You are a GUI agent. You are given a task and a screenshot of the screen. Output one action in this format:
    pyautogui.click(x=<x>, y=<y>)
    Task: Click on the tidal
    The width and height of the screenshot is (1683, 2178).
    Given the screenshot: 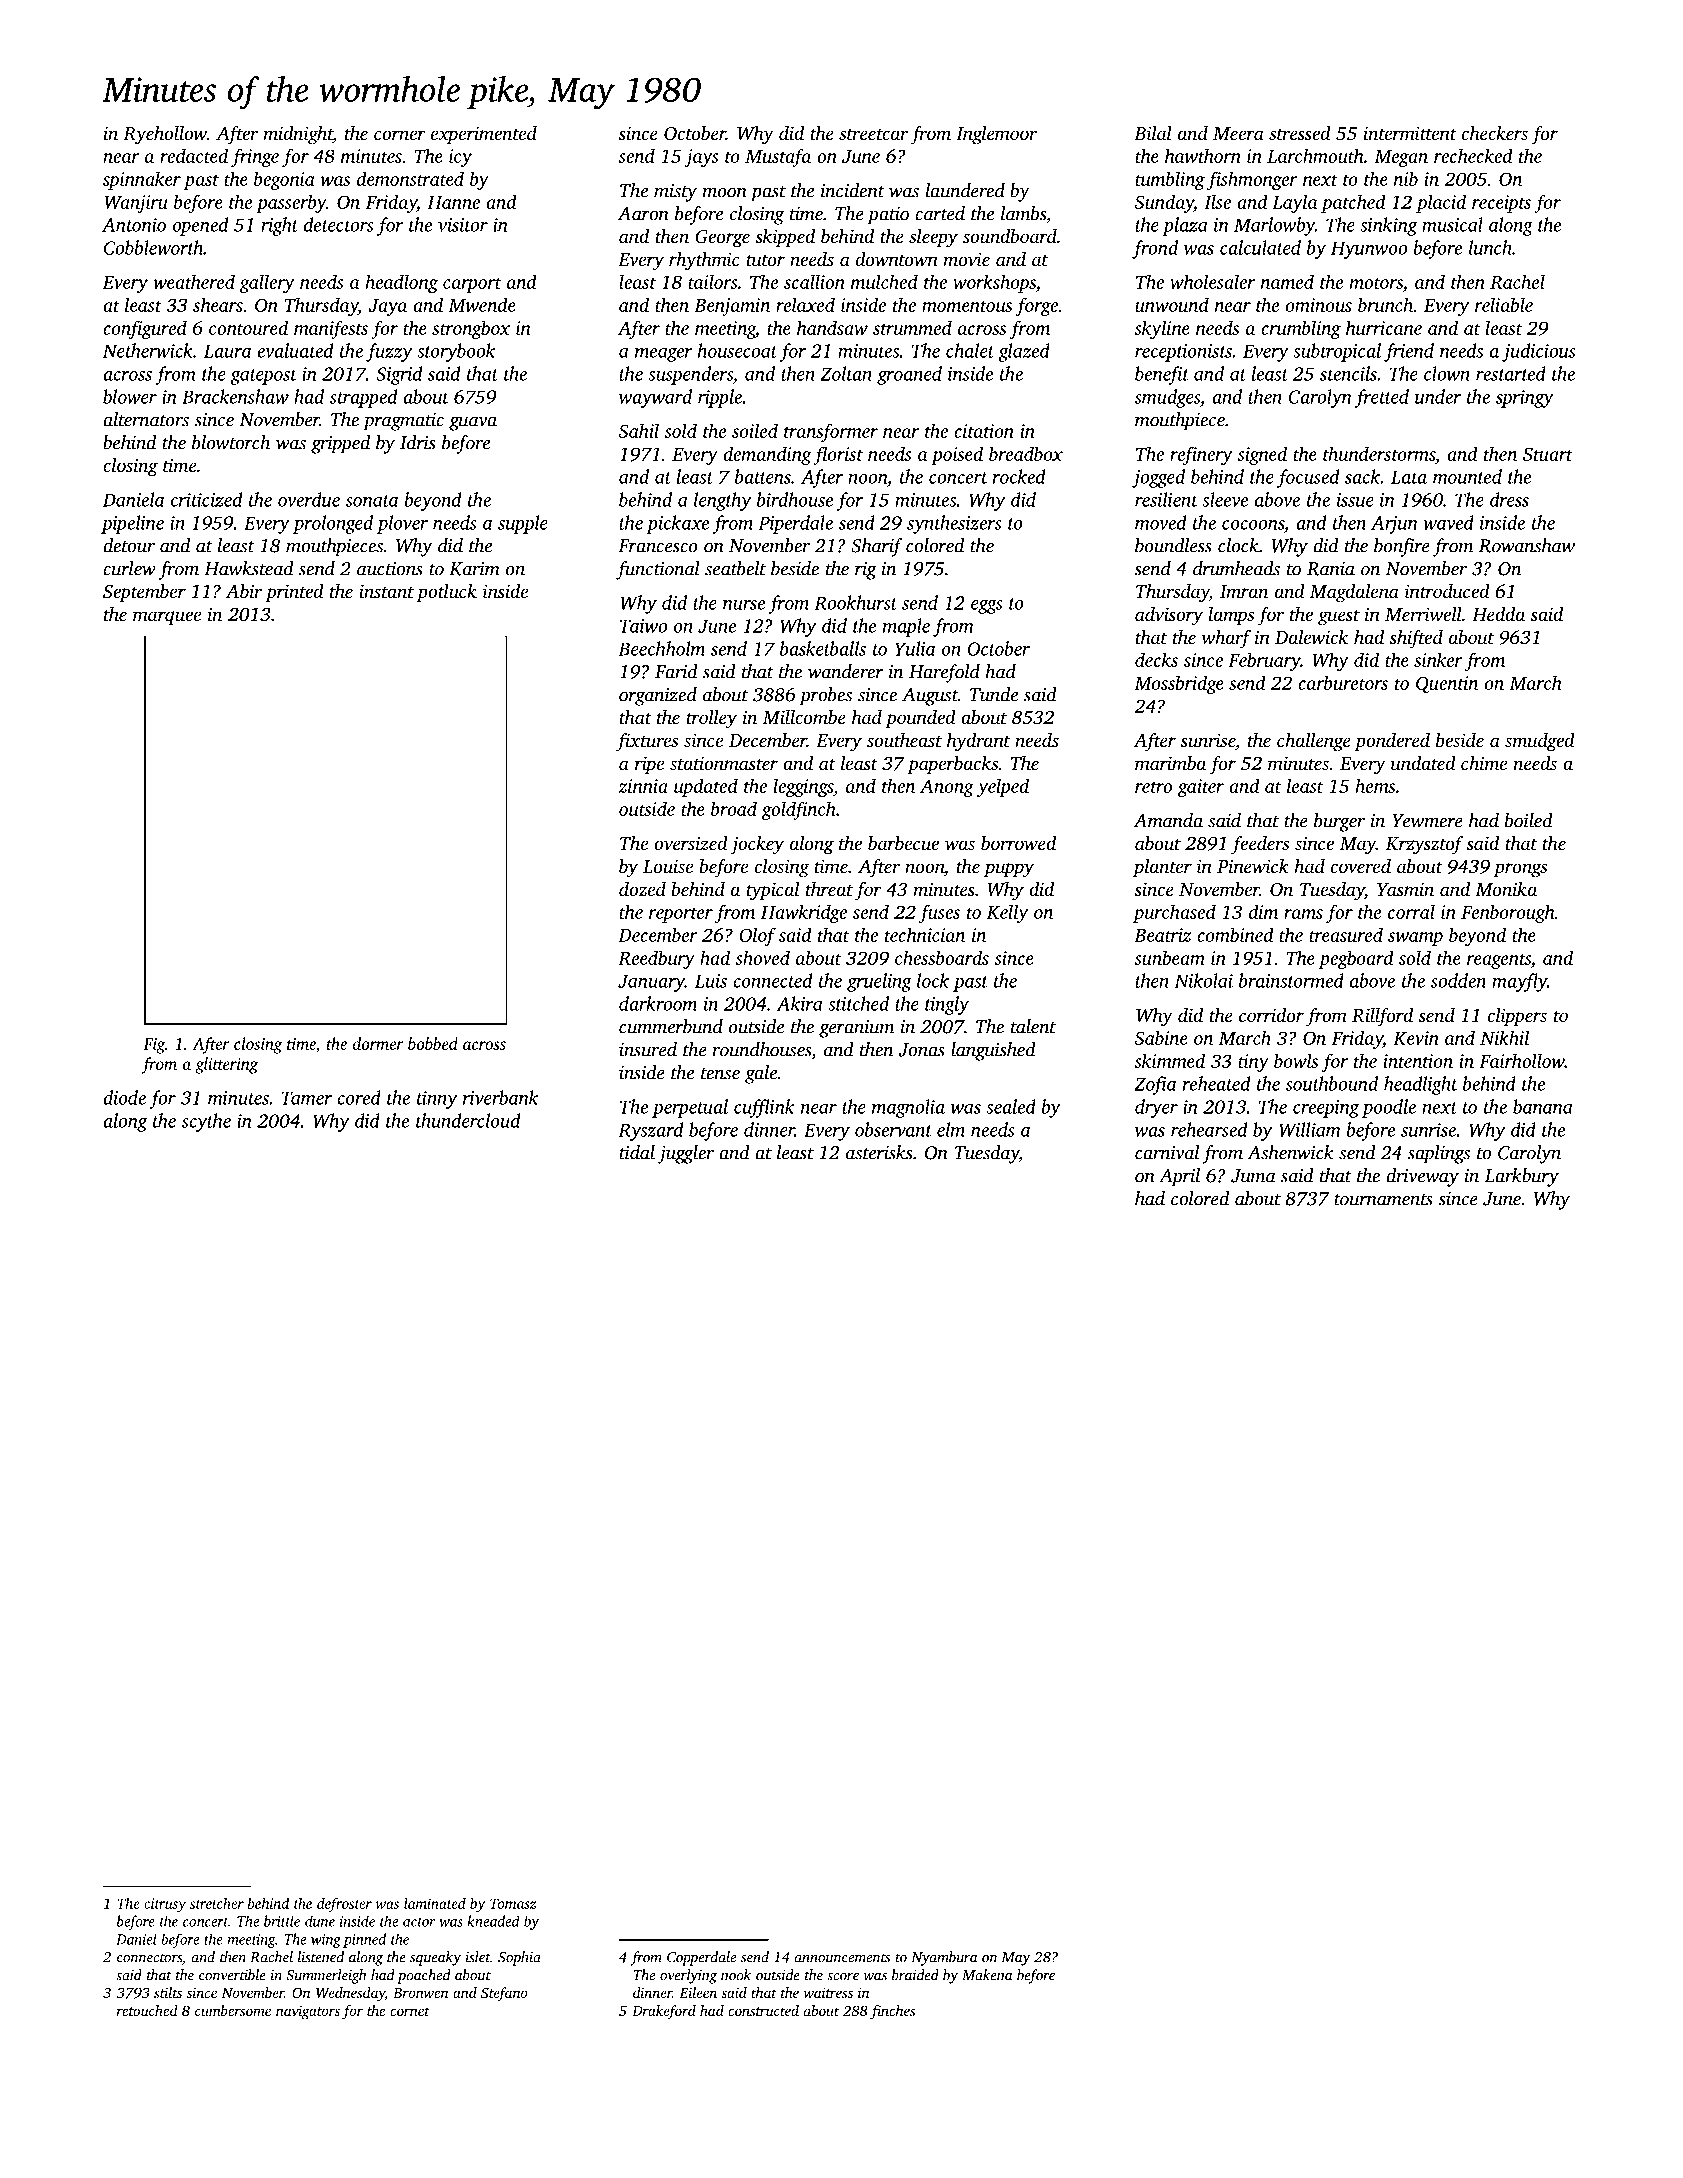 What is the action you would take?
    pyautogui.click(x=637, y=1152)
